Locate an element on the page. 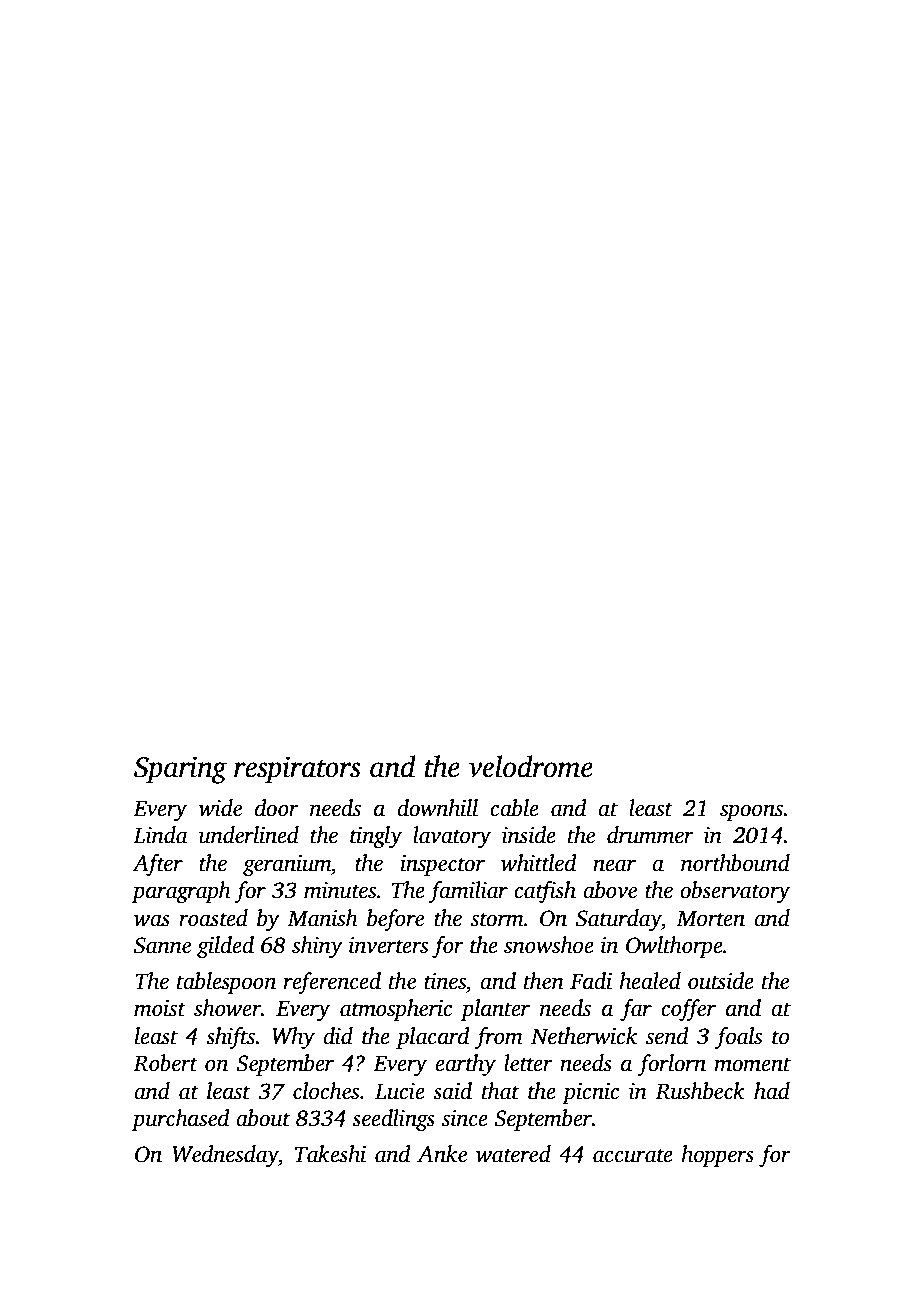 Image resolution: width=924 pixels, height=1314 pixels. catfish is located at coordinates (545, 892).
